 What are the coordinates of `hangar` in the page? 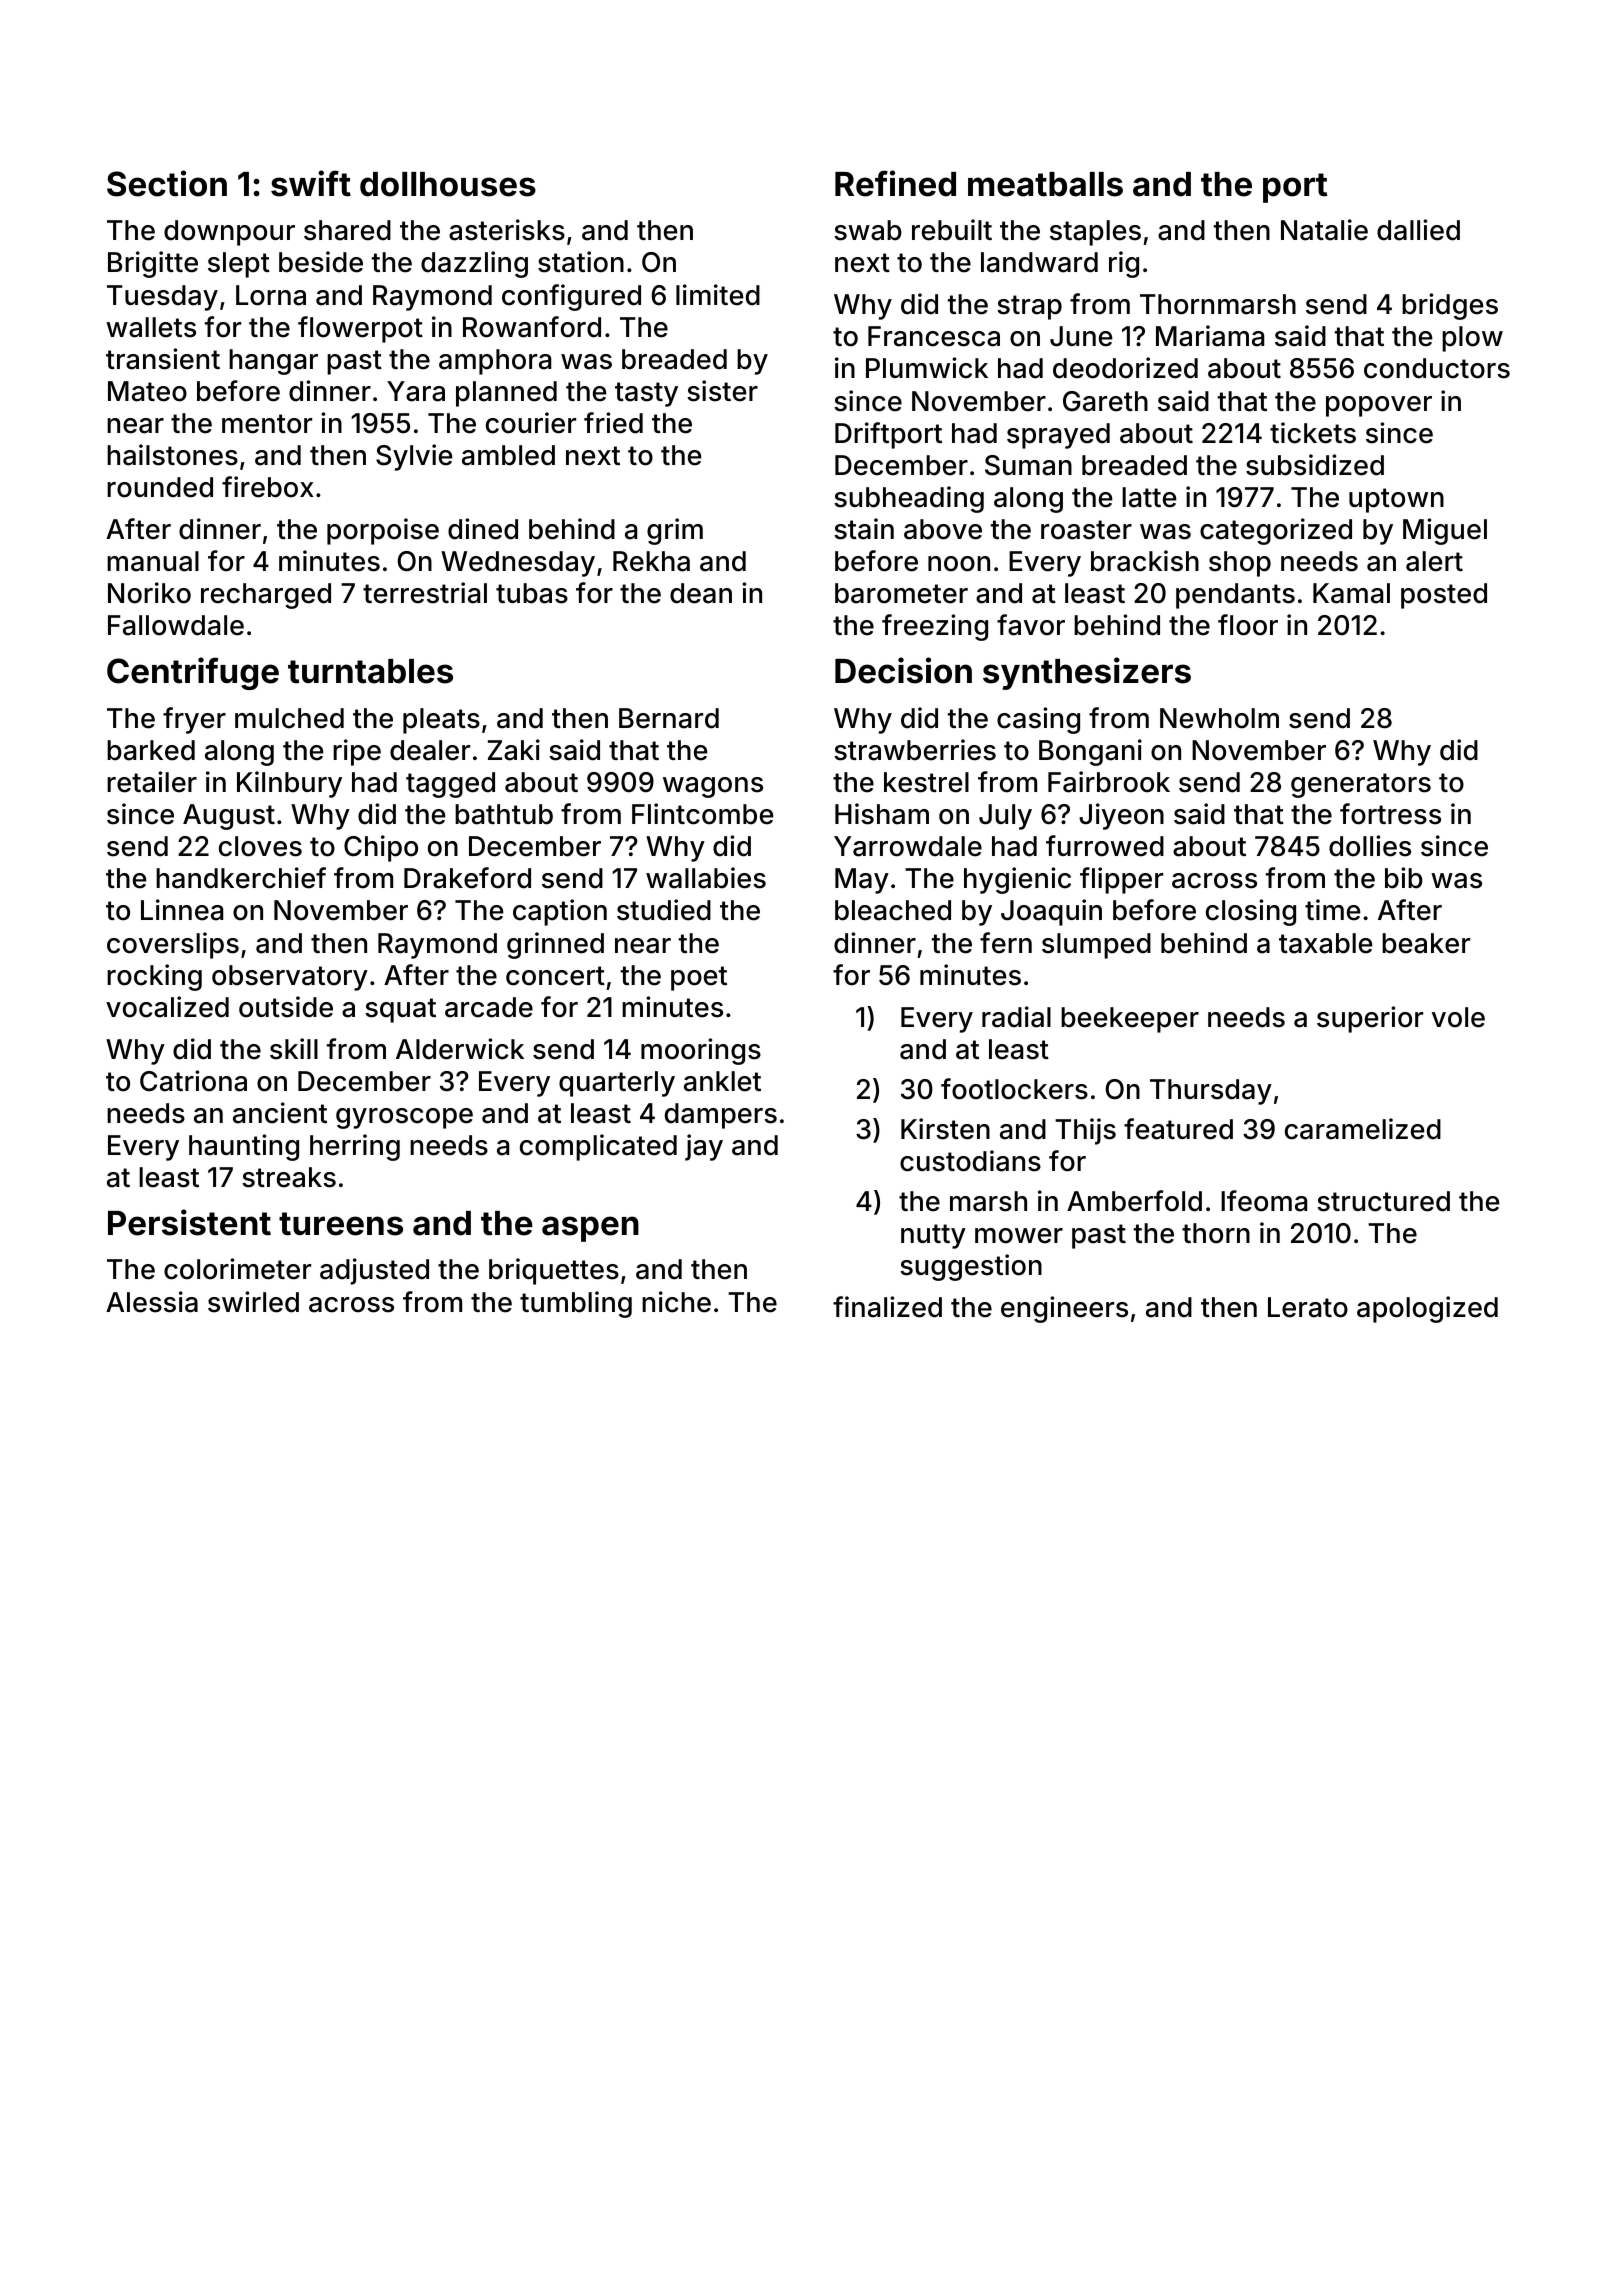 It's located at (273, 362).
